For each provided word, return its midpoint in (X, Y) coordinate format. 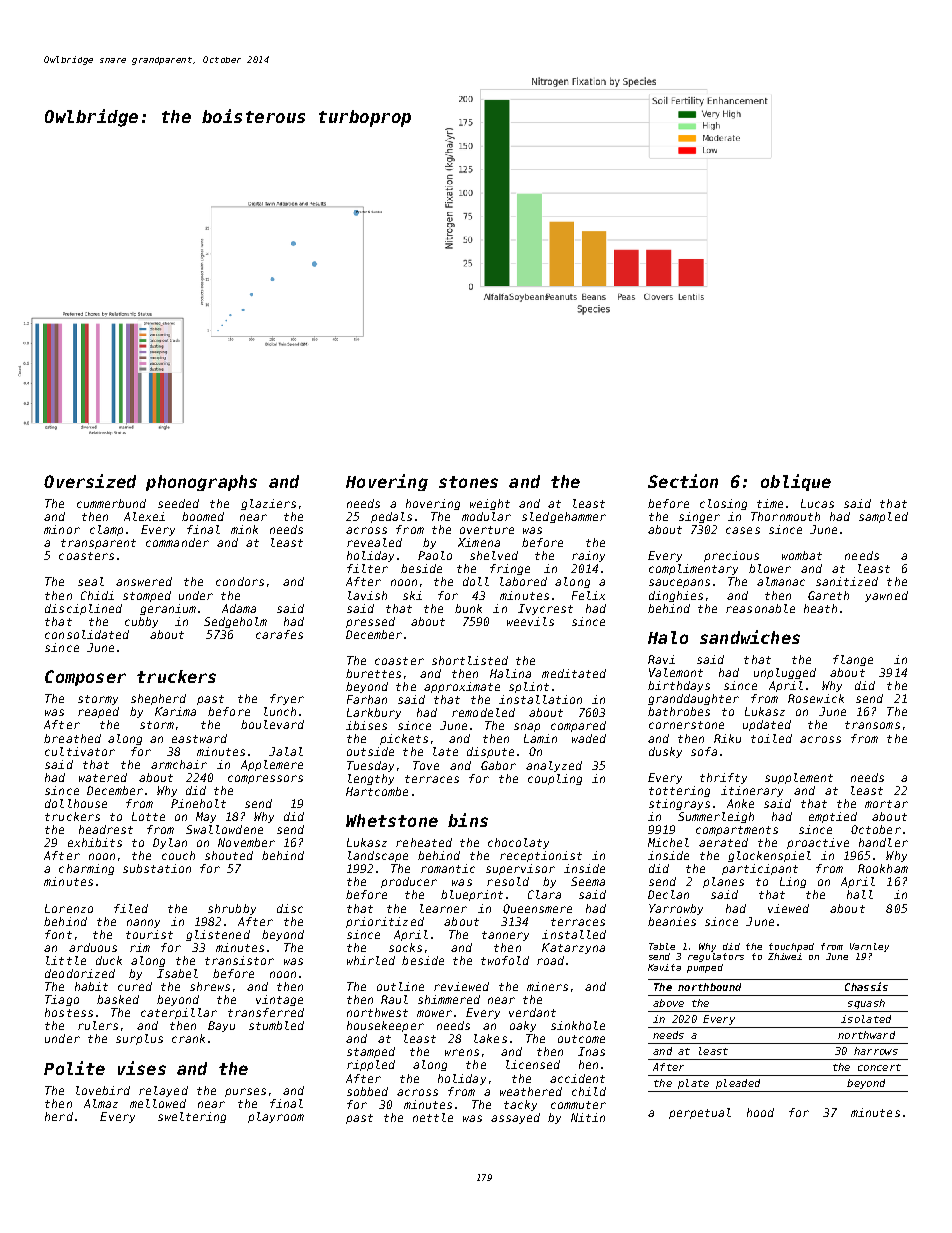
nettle (433, 1117)
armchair (179, 764)
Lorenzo (69, 908)
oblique (796, 482)
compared (578, 726)
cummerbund (111, 503)
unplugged (785, 673)
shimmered (449, 999)
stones (468, 482)
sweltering (192, 1117)
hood (760, 1112)
